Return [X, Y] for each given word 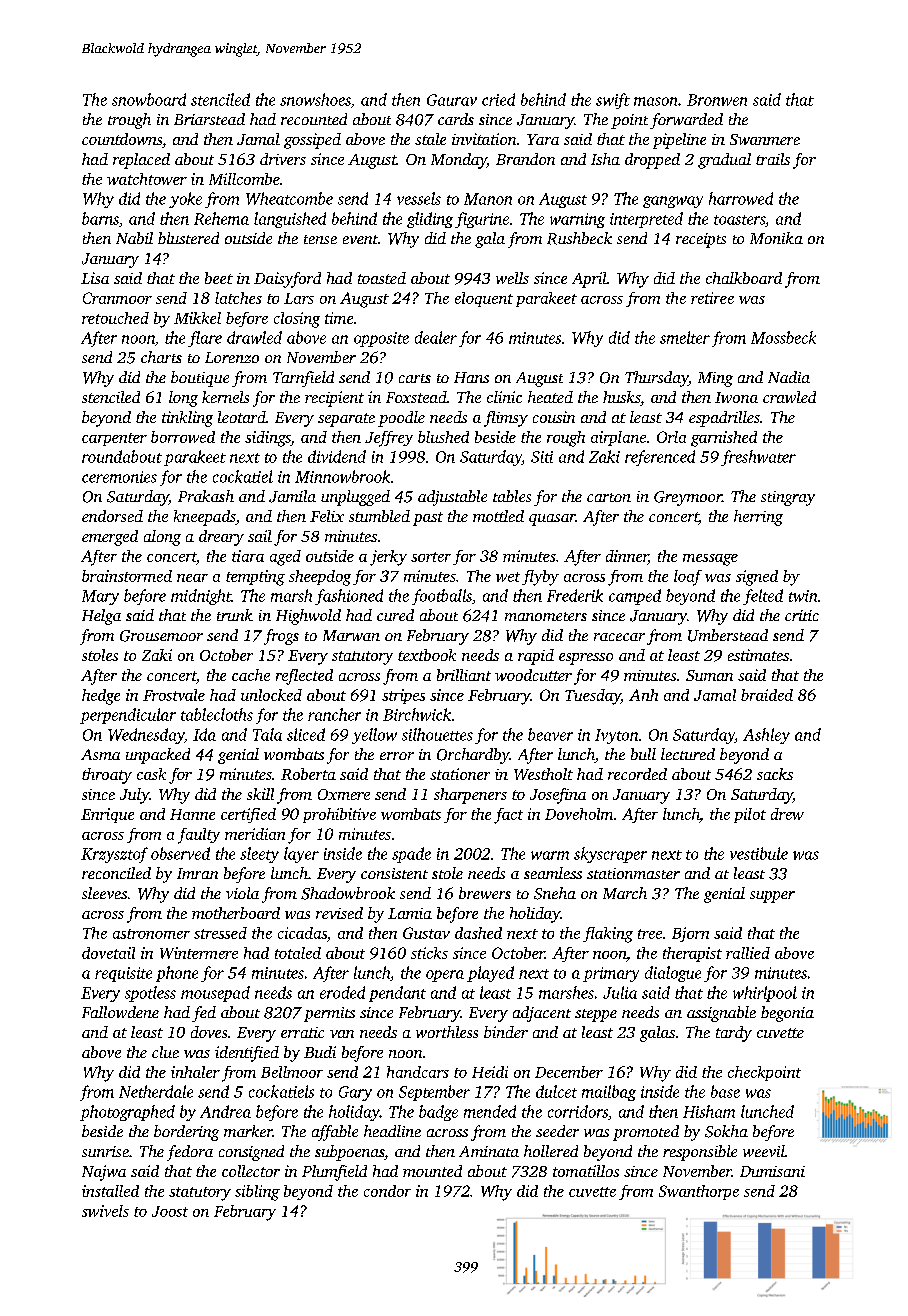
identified [247, 1054]
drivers [283, 159]
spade [411, 855]
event [360, 239]
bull [643, 754]
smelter [685, 337]
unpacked [158, 756]
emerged [110, 538]
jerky [388, 558]
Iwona [736, 397]
